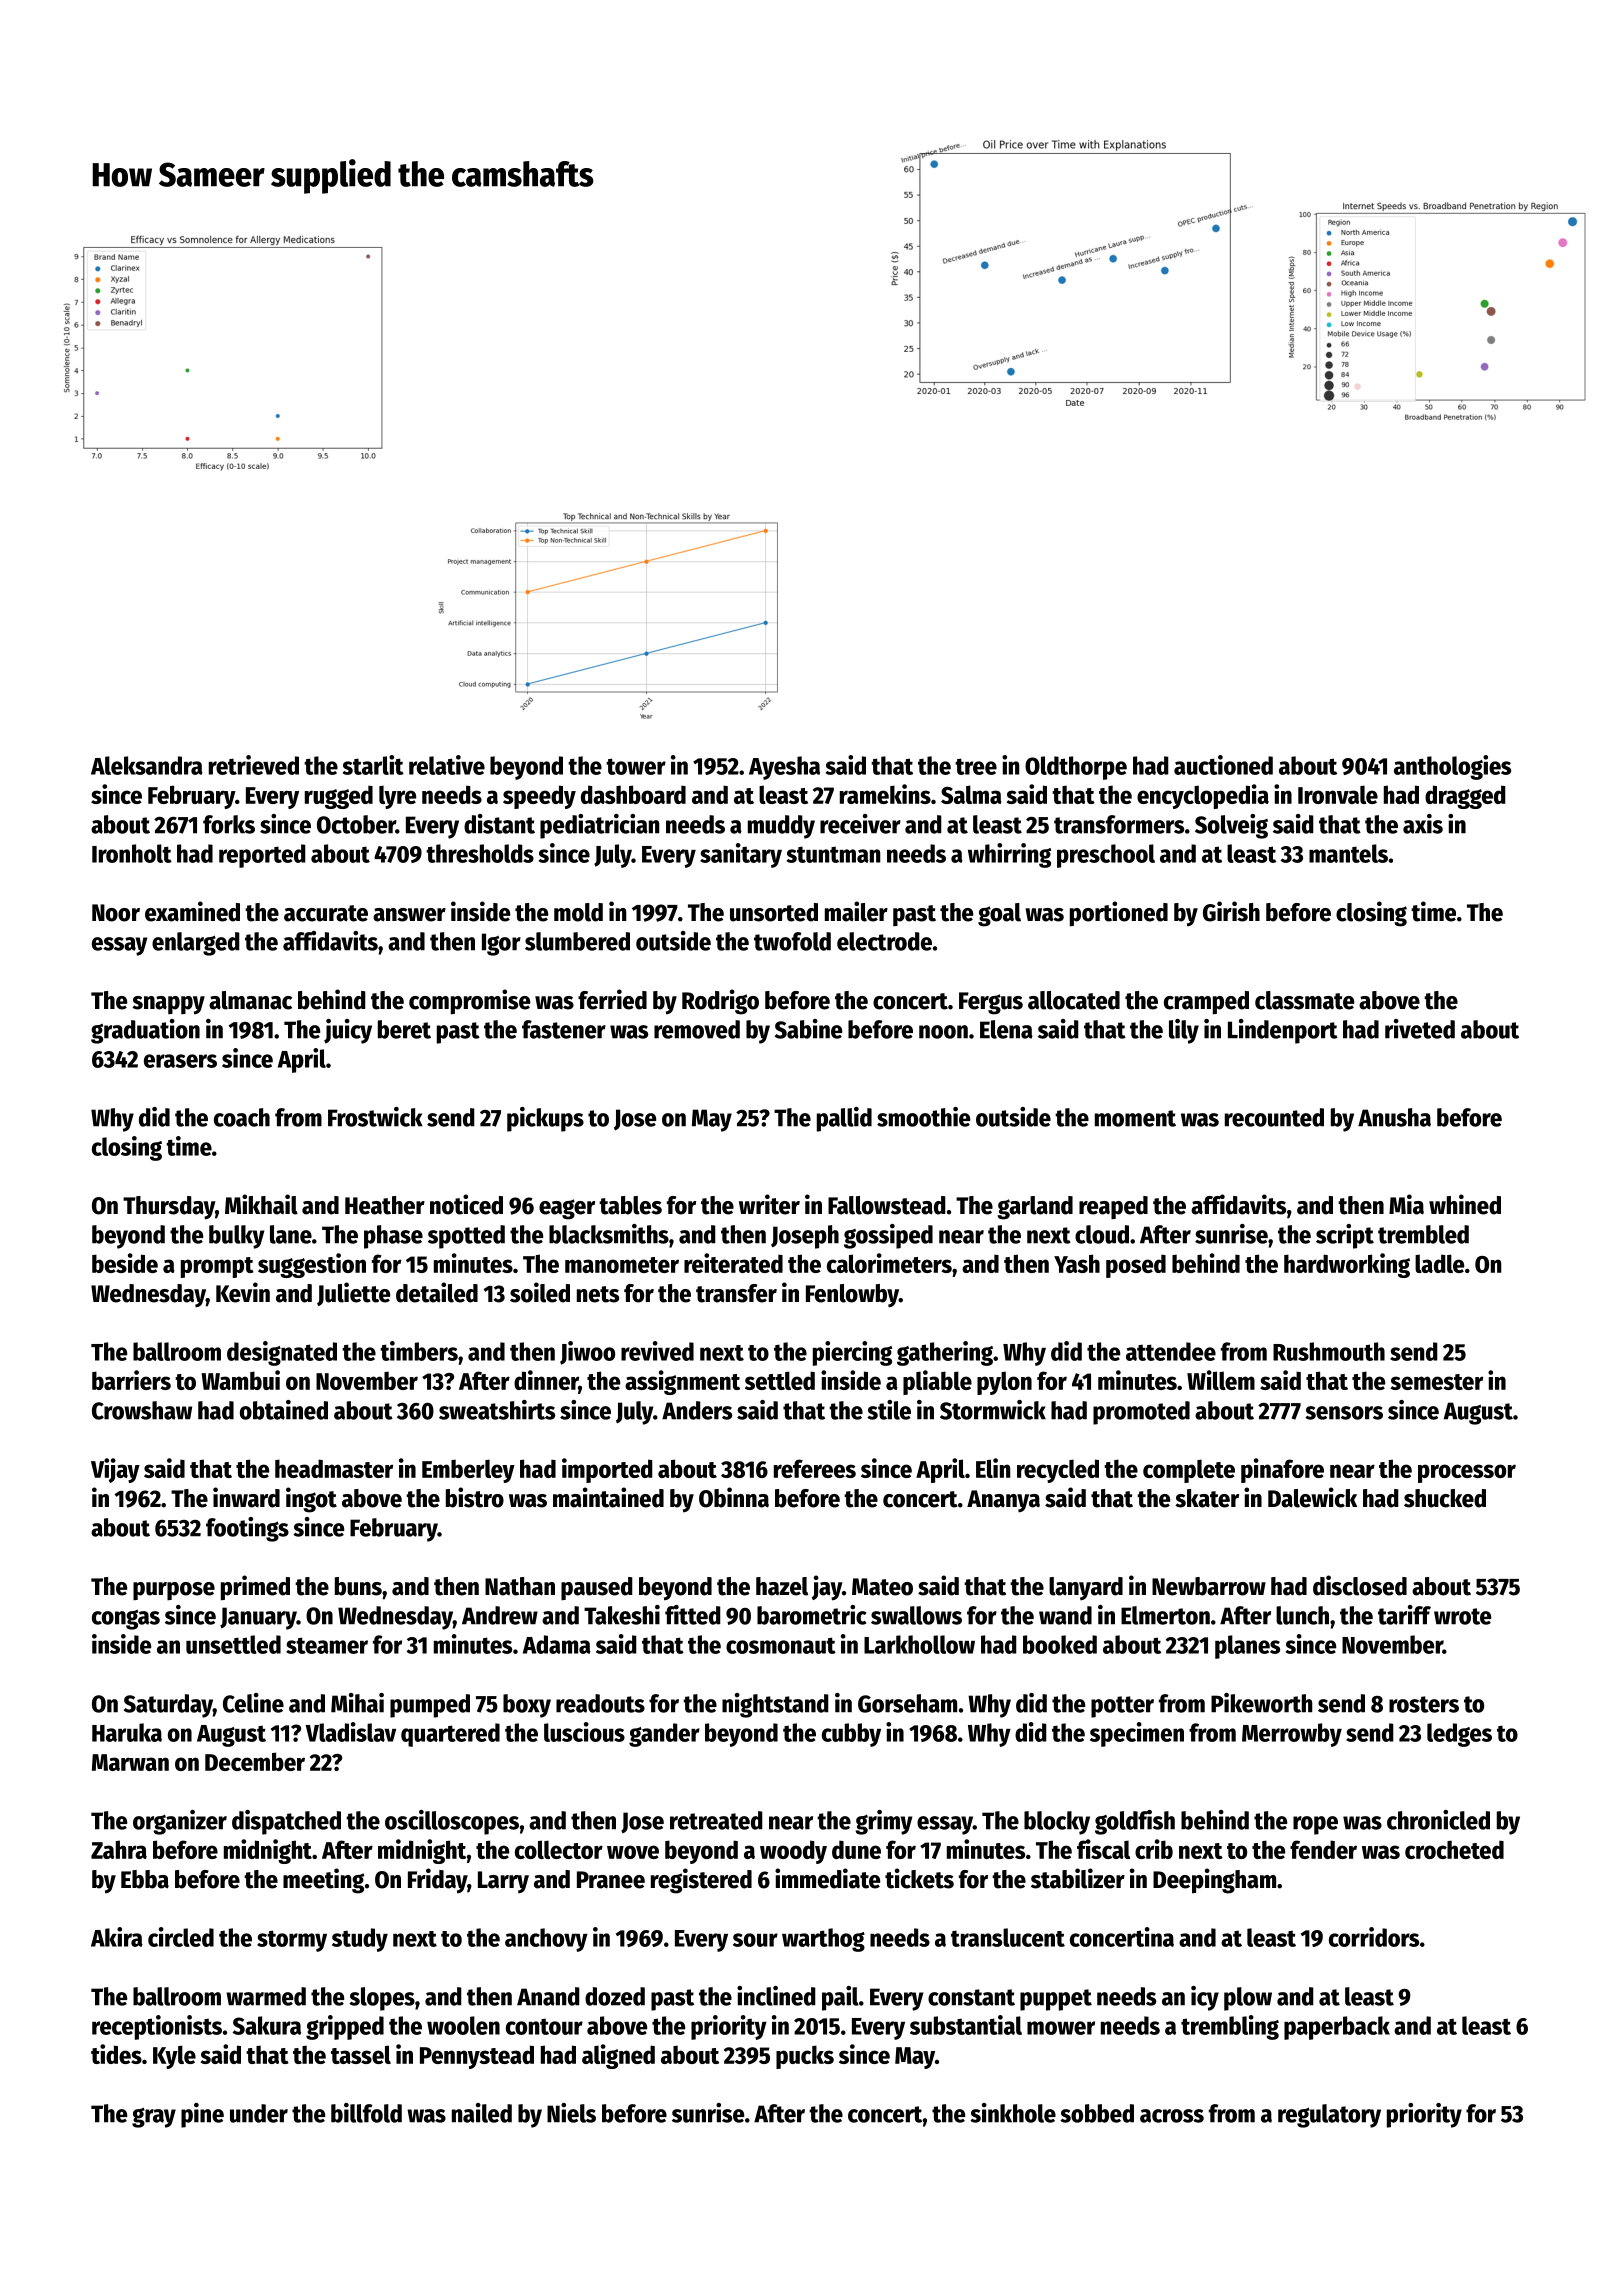 This screenshot has width=1620, height=2292. What do you see at coordinates (132, 853) in the screenshot?
I see `Ironholt` at bounding box center [132, 853].
